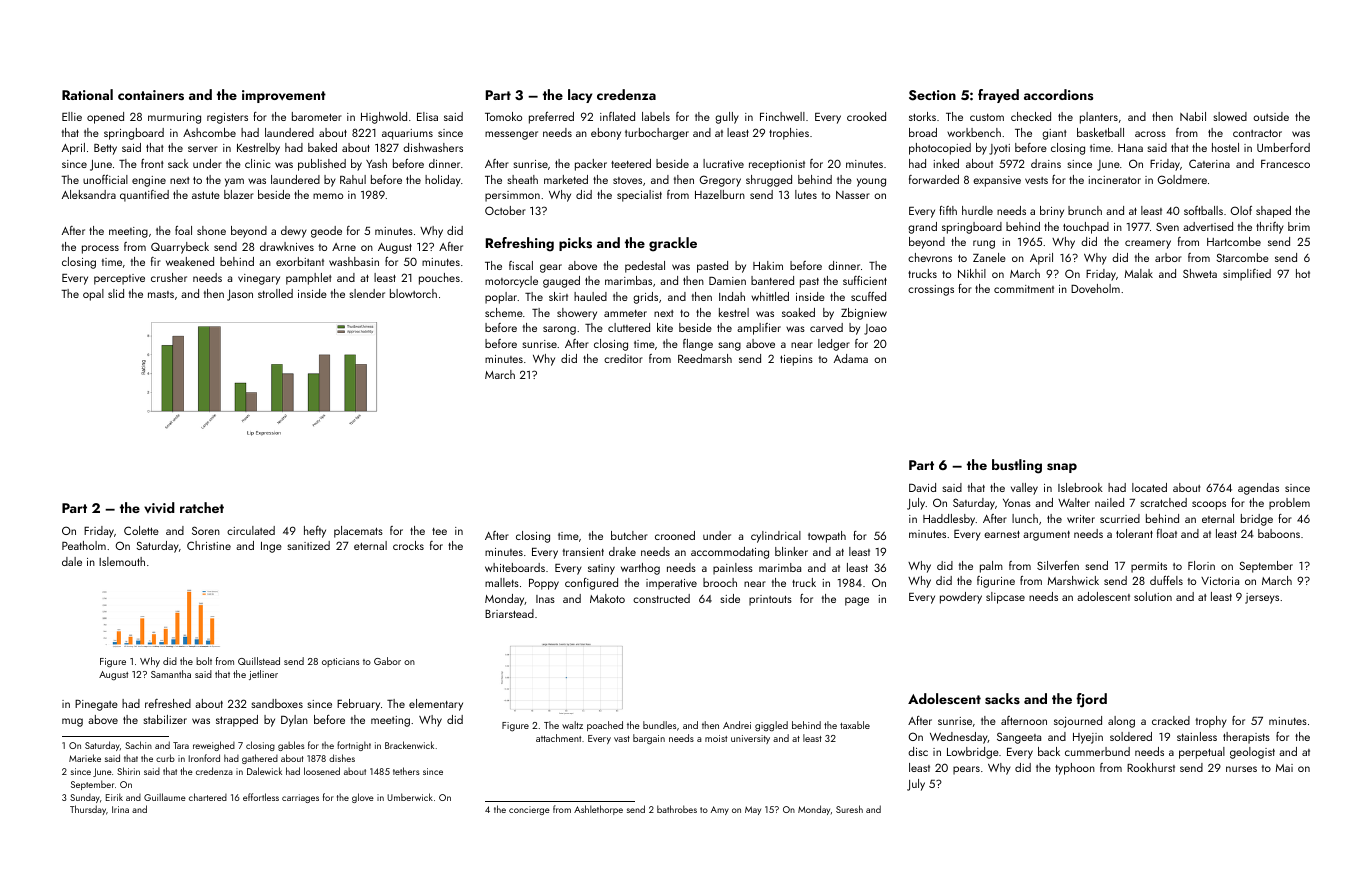  I want to click on crocks, so click(408, 545).
